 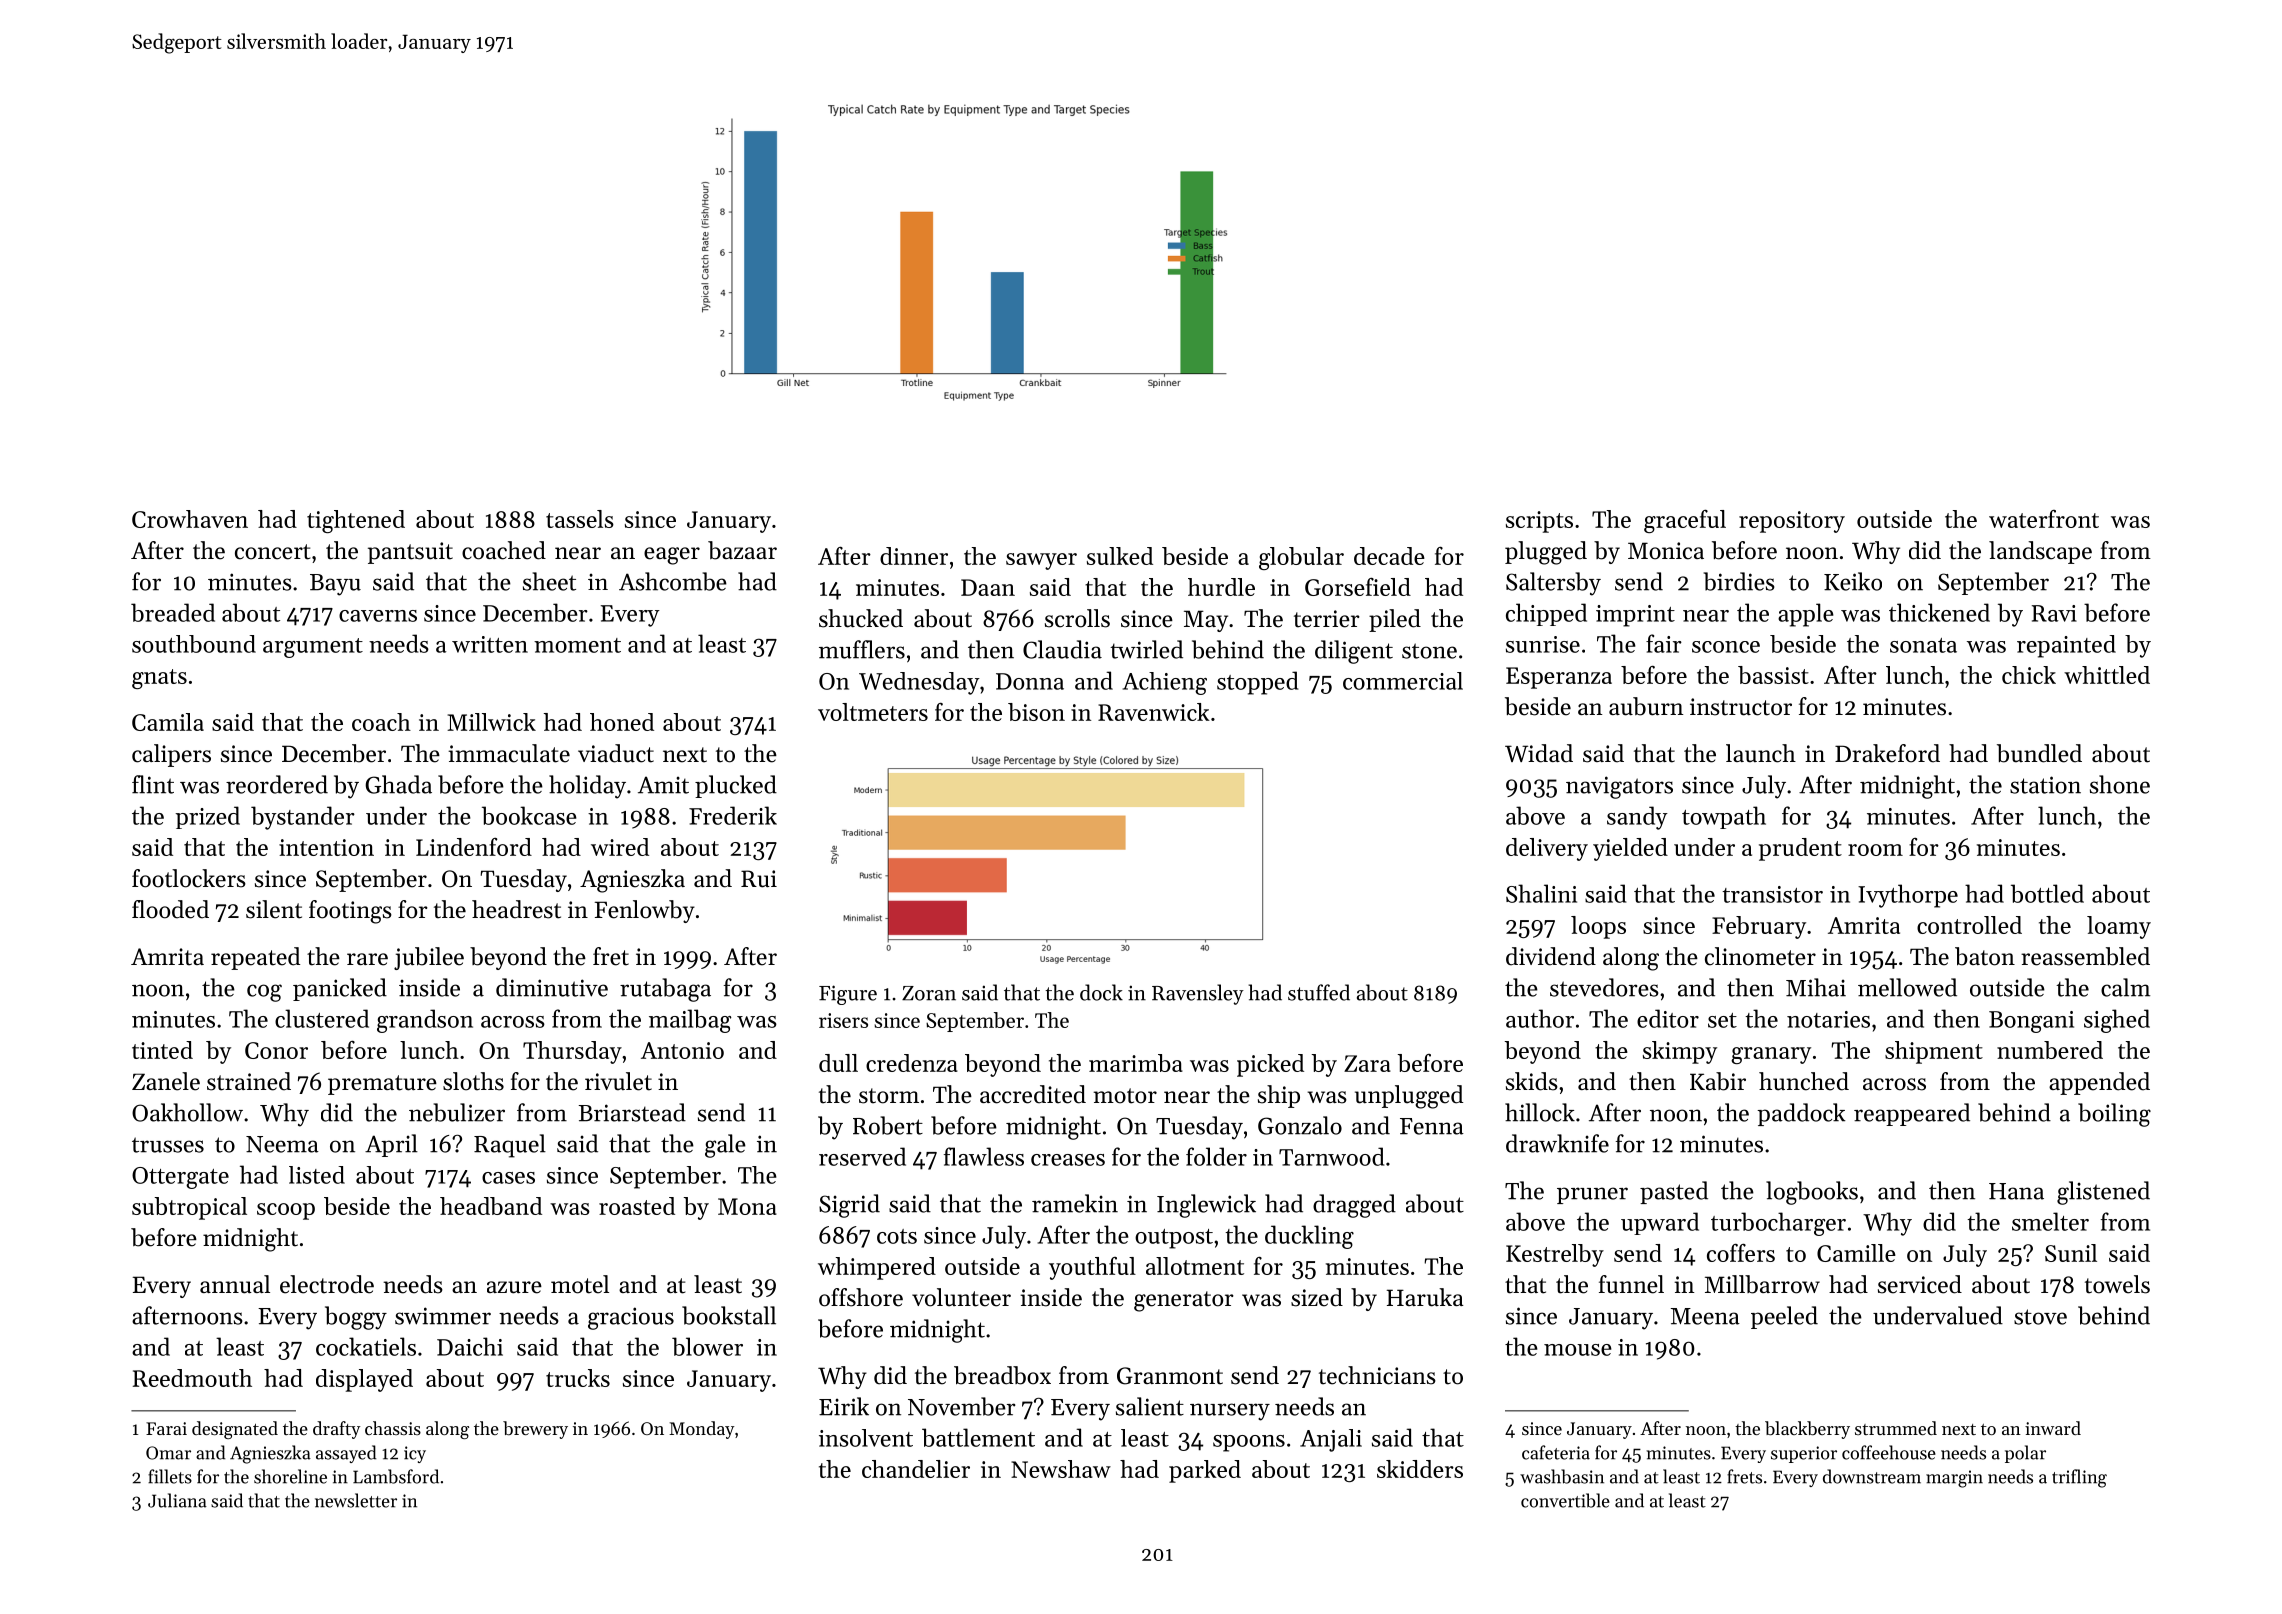 I want to click on Bongani, so click(x=2031, y=1022).
